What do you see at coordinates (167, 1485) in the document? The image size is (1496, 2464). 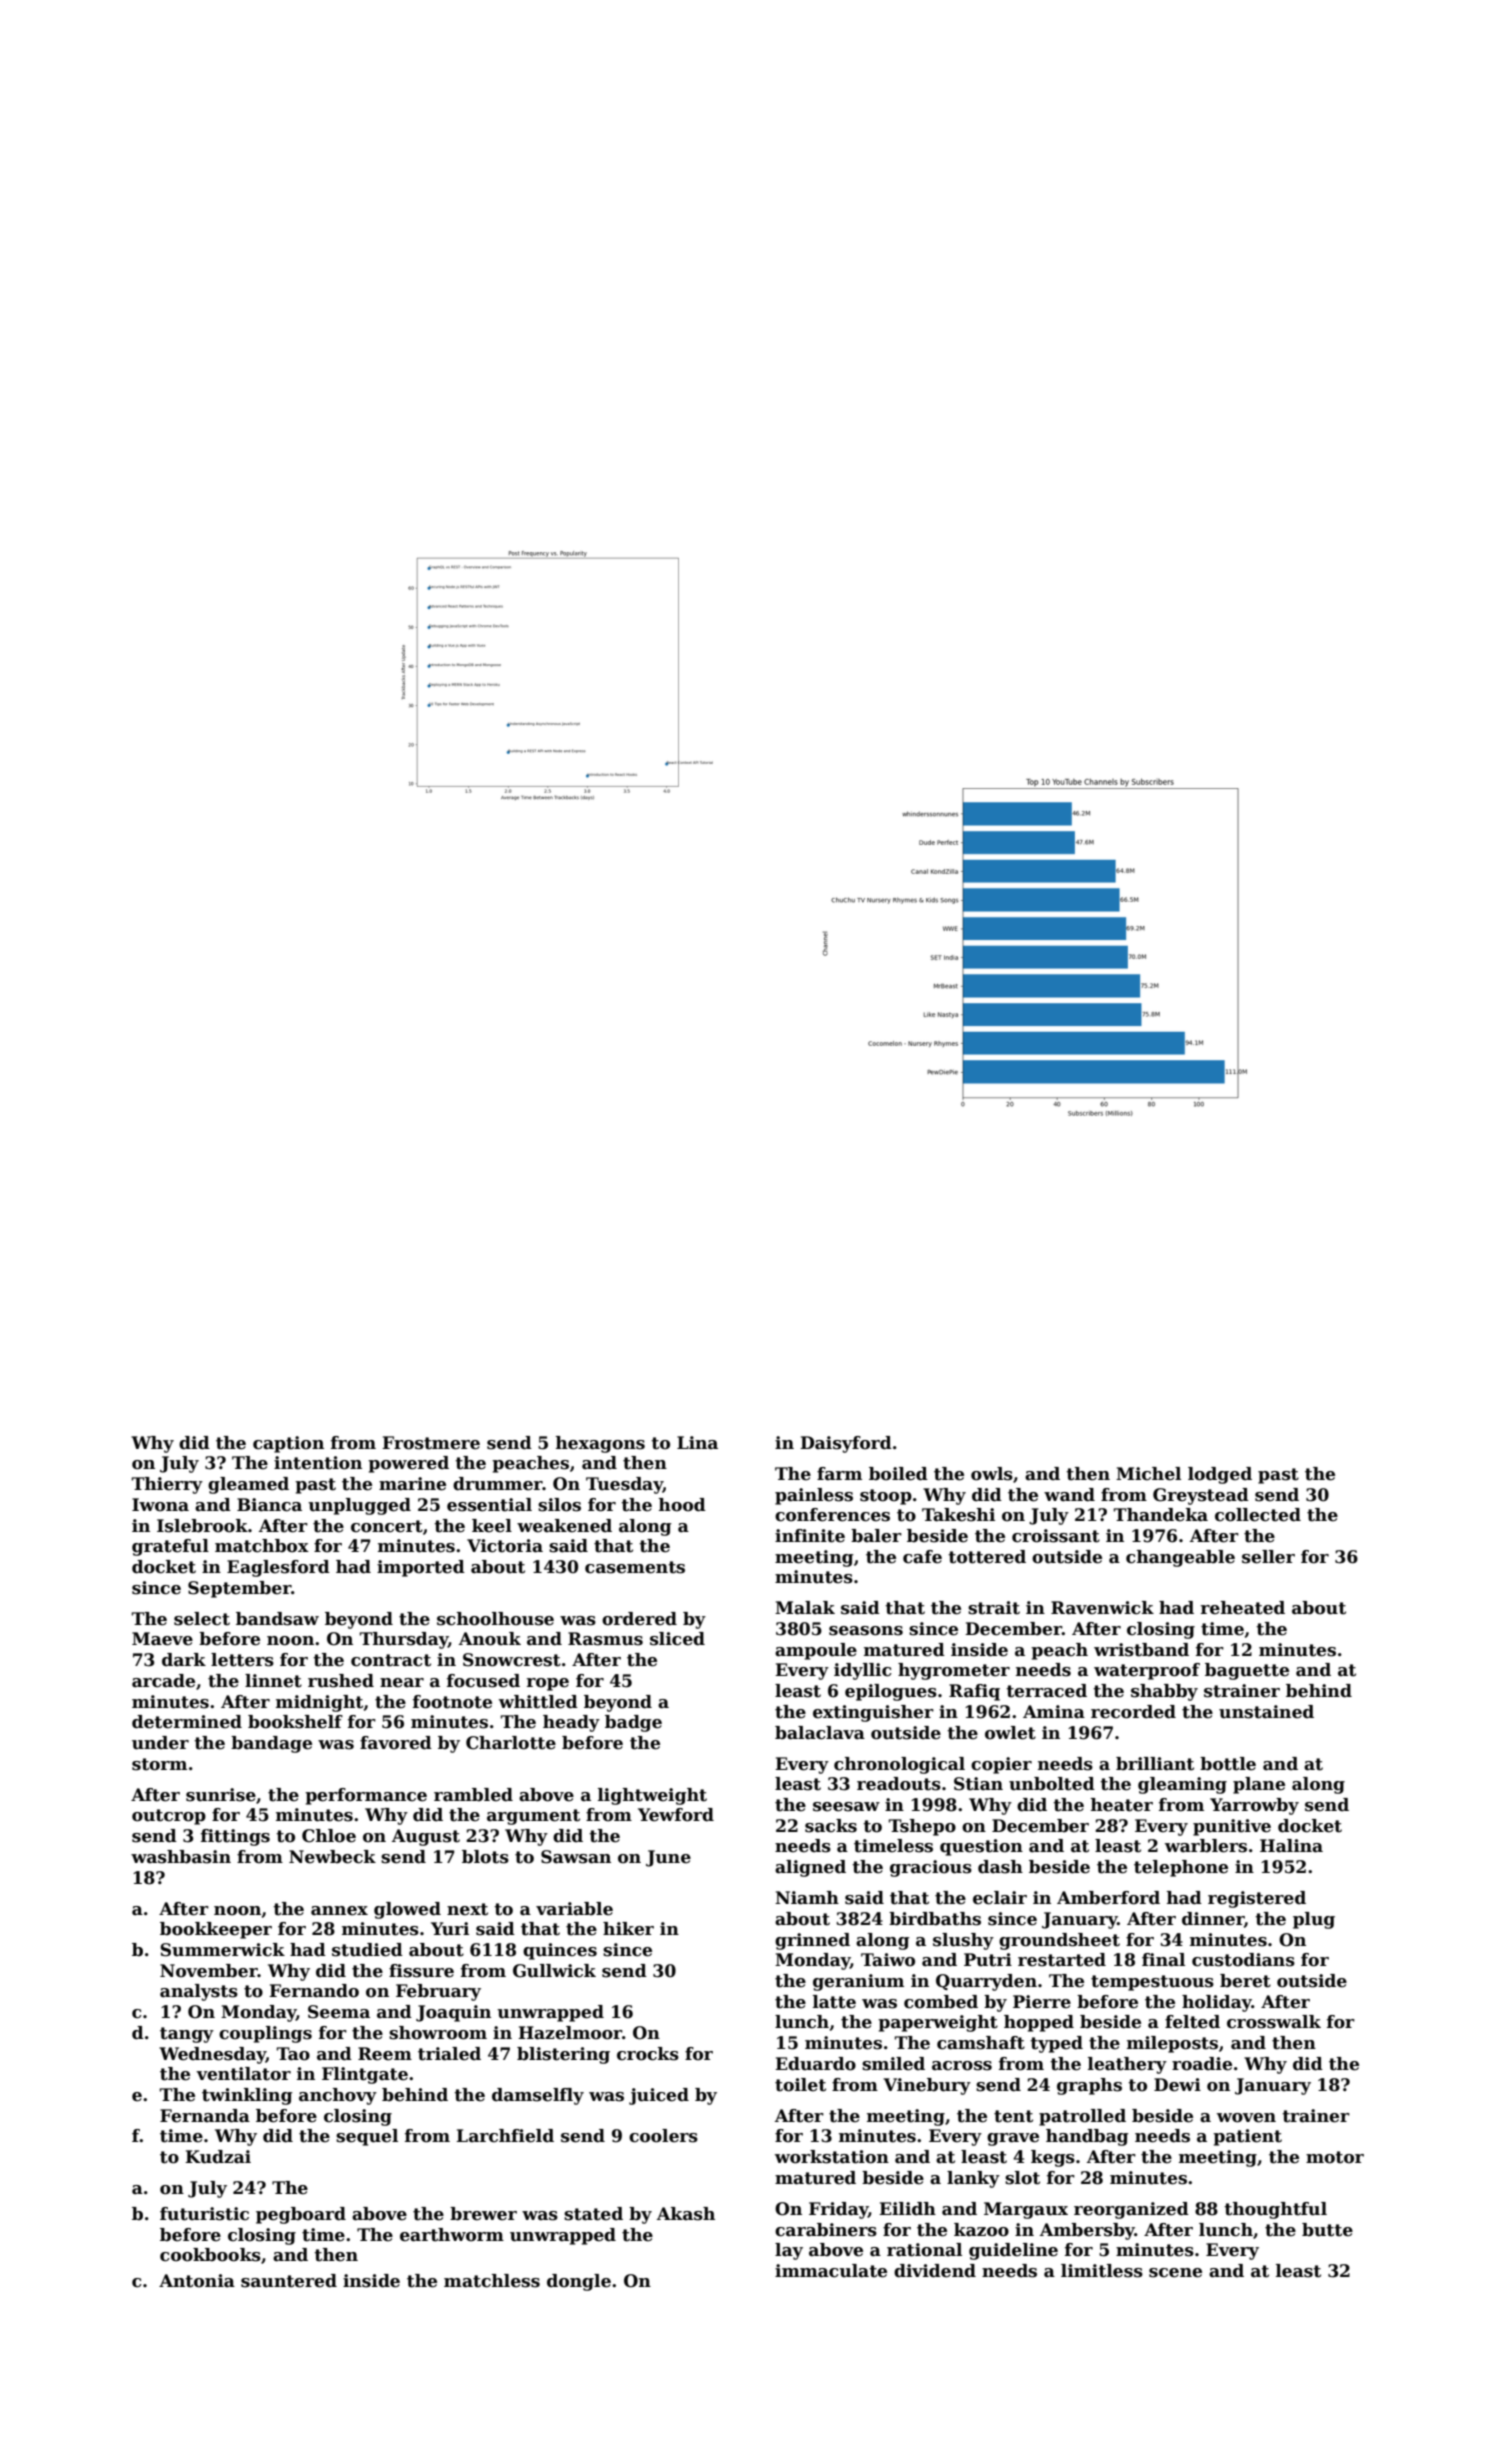 I see `Thierry` at bounding box center [167, 1485].
